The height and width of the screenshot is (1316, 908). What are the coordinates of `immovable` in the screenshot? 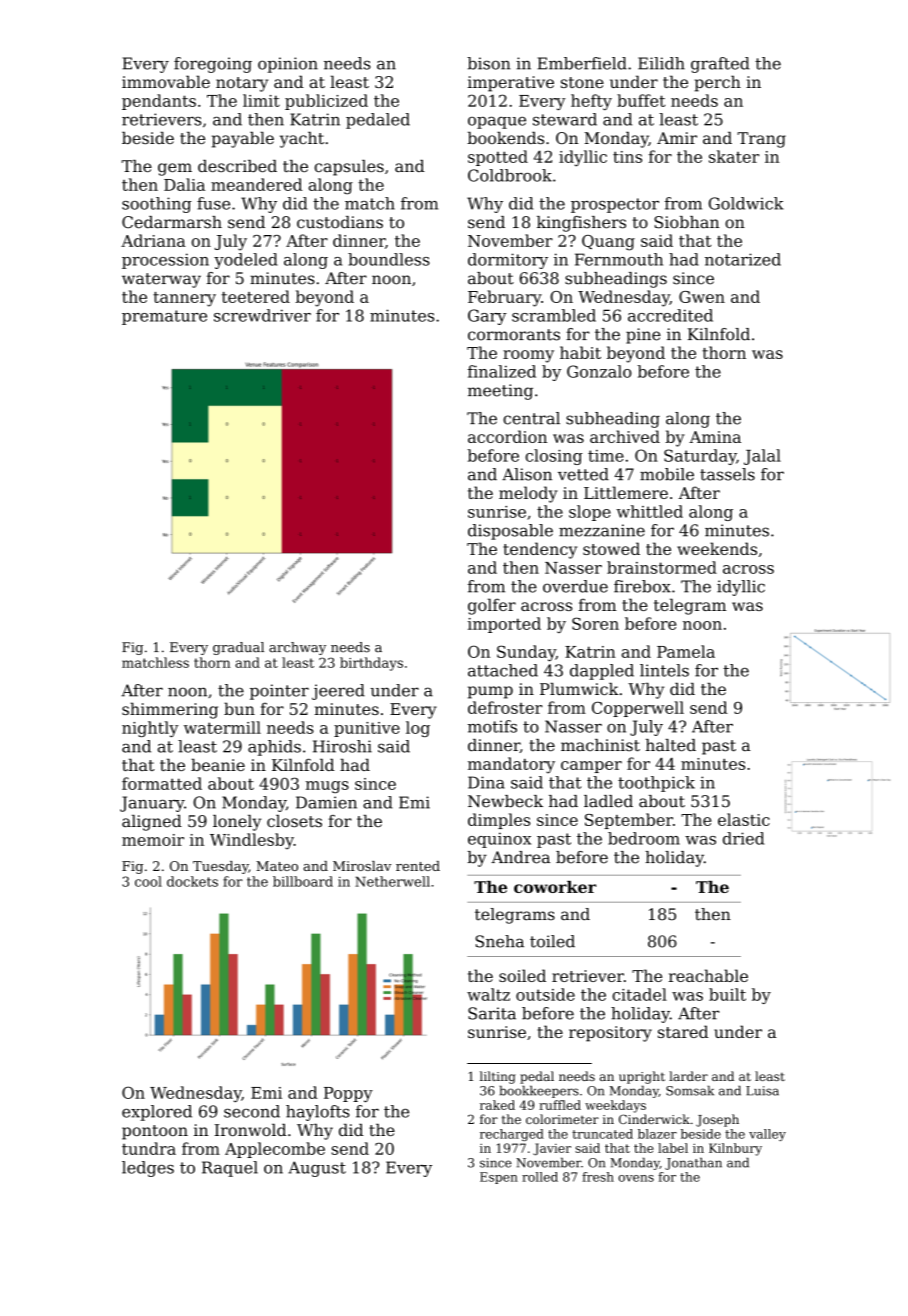 It's located at (166, 81).
